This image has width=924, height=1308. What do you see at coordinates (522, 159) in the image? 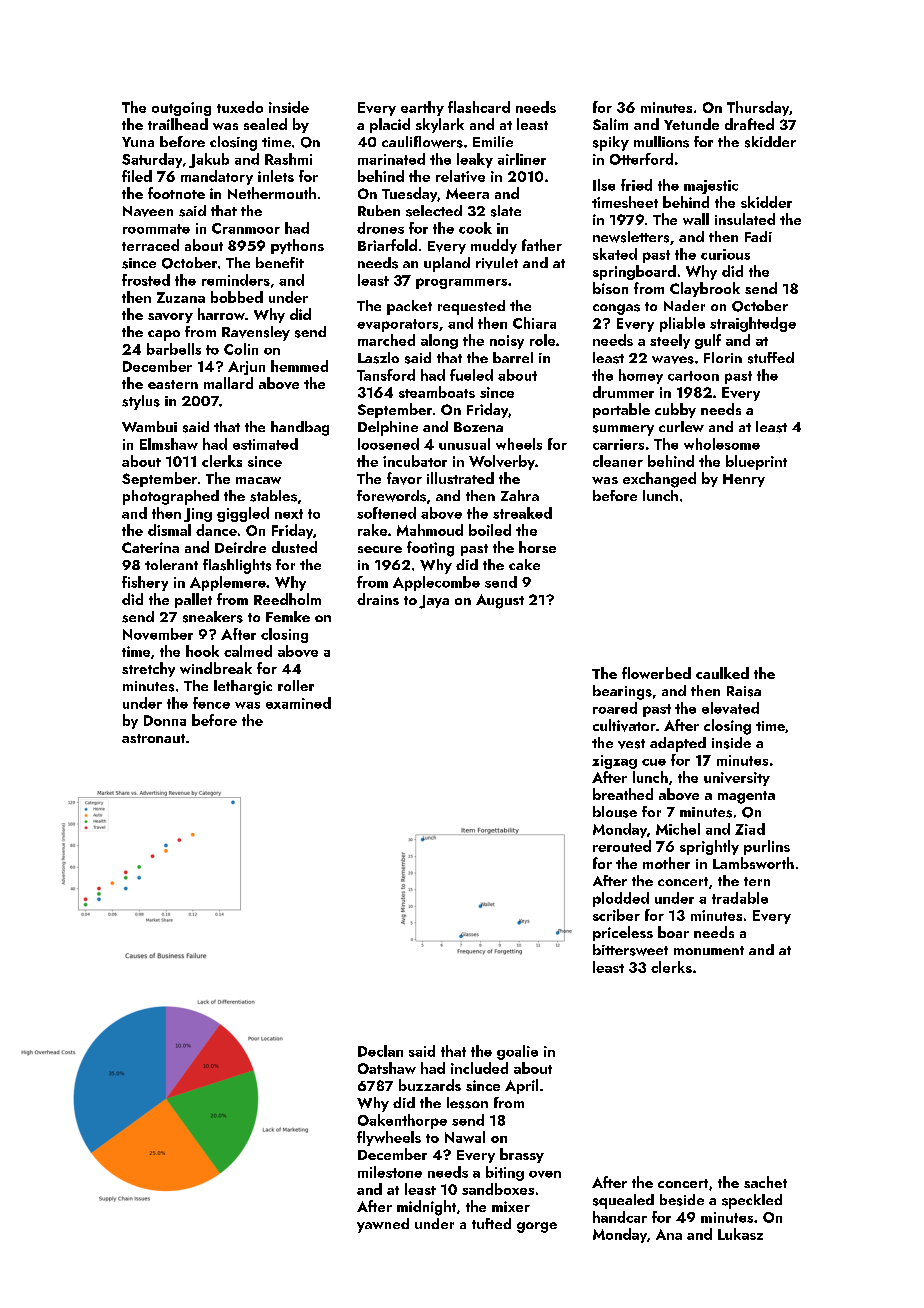
I see `airliner` at bounding box center [522, 159].
